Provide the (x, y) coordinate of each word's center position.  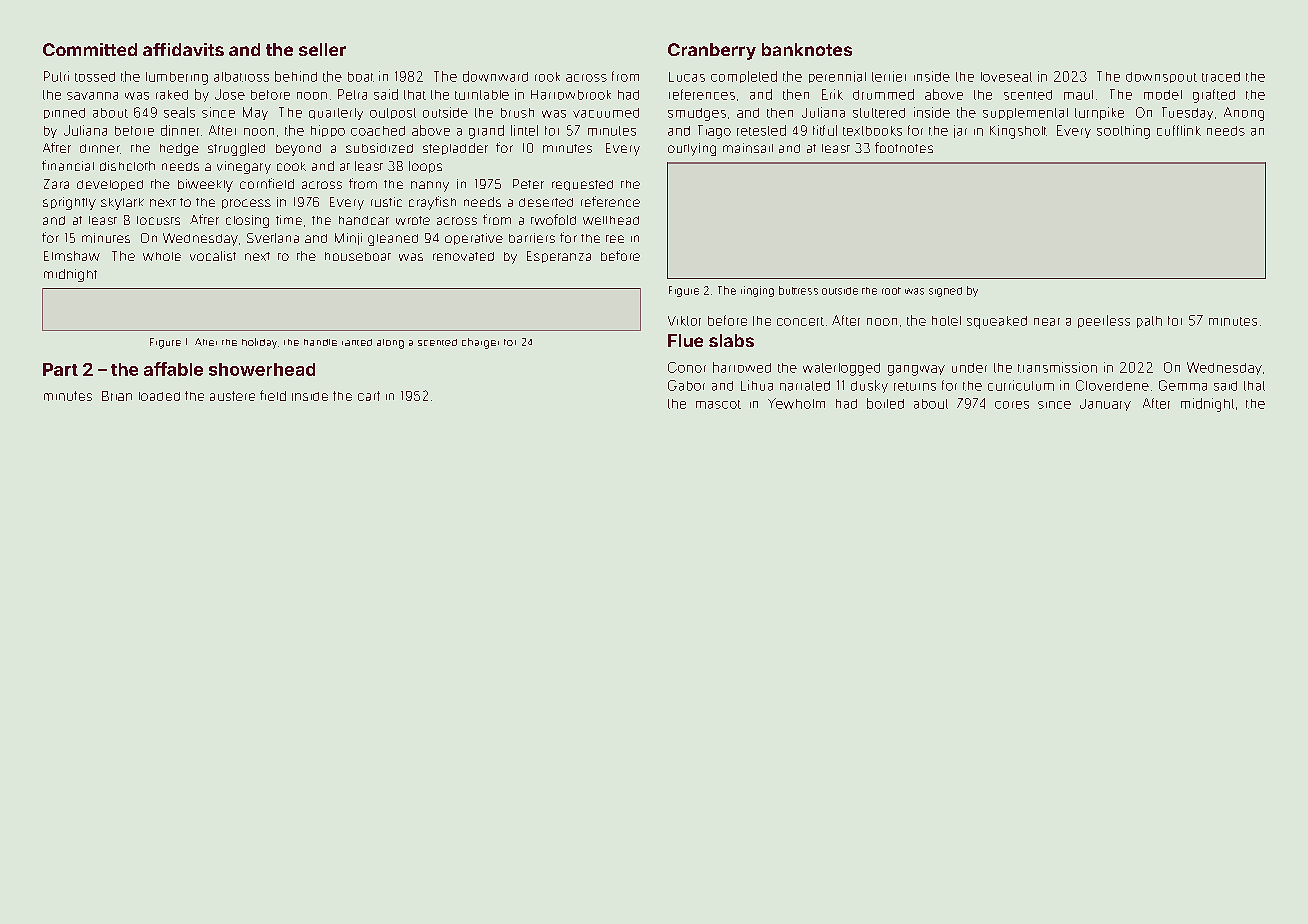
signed (945, 292)
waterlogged (841, 369)
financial (68, 165)
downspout (1161, 77)
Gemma (1183, 385)
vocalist (213, 256)
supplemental (1025, 114)
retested (761, 130)
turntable (482, 95)
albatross (241, 77)
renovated (463, 256)
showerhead (262, 369)
